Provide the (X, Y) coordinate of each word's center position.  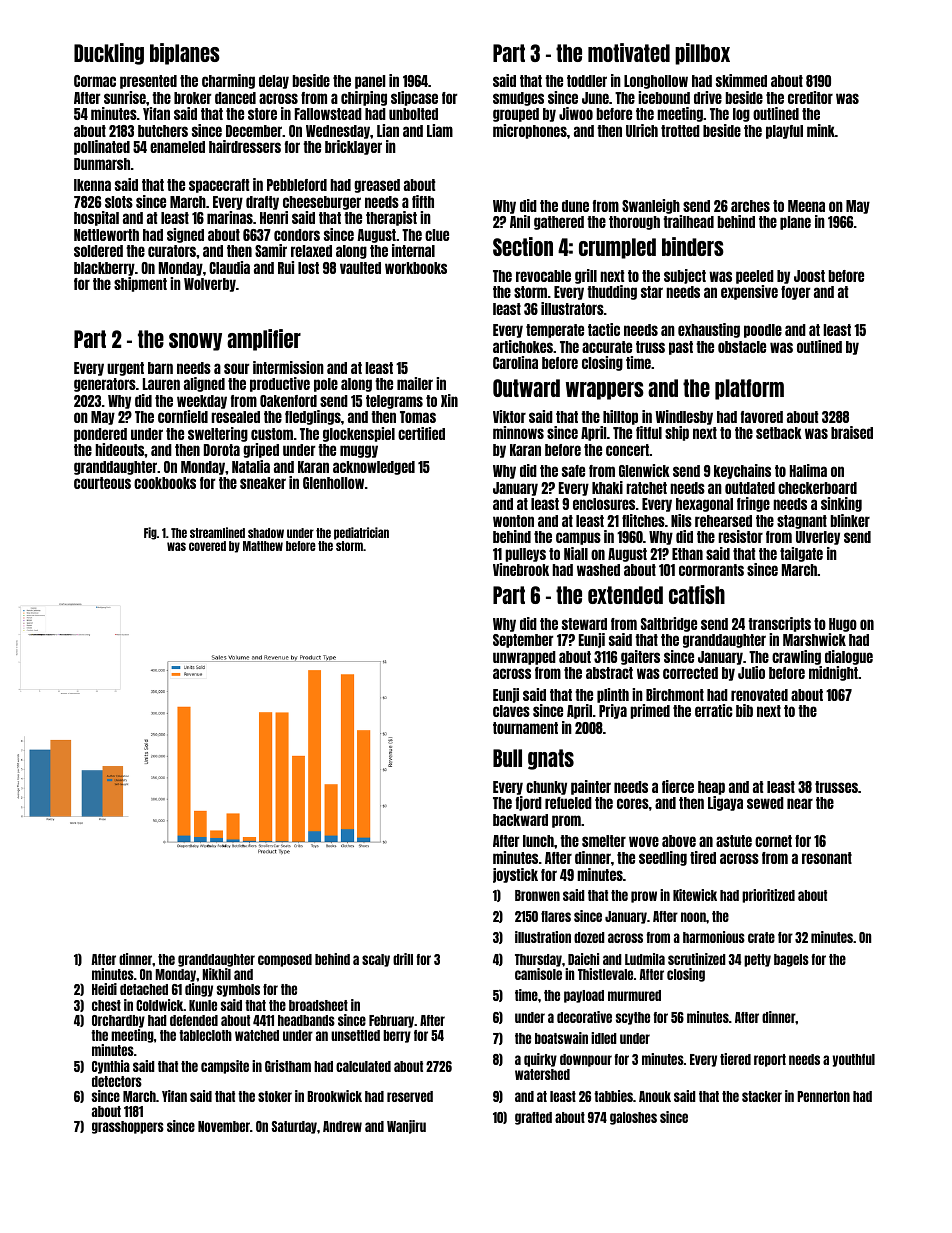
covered (207, 546)
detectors (117, 1081)
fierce (678, 786)
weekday (202, 402)
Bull (507, 758)
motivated (629, 52)
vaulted (360, 268)
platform (749, 389)
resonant (827, 858)
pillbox (702, 54)
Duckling (109, 54)
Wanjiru (406, 1127)
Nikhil (216, 974)
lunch (538, 841)
